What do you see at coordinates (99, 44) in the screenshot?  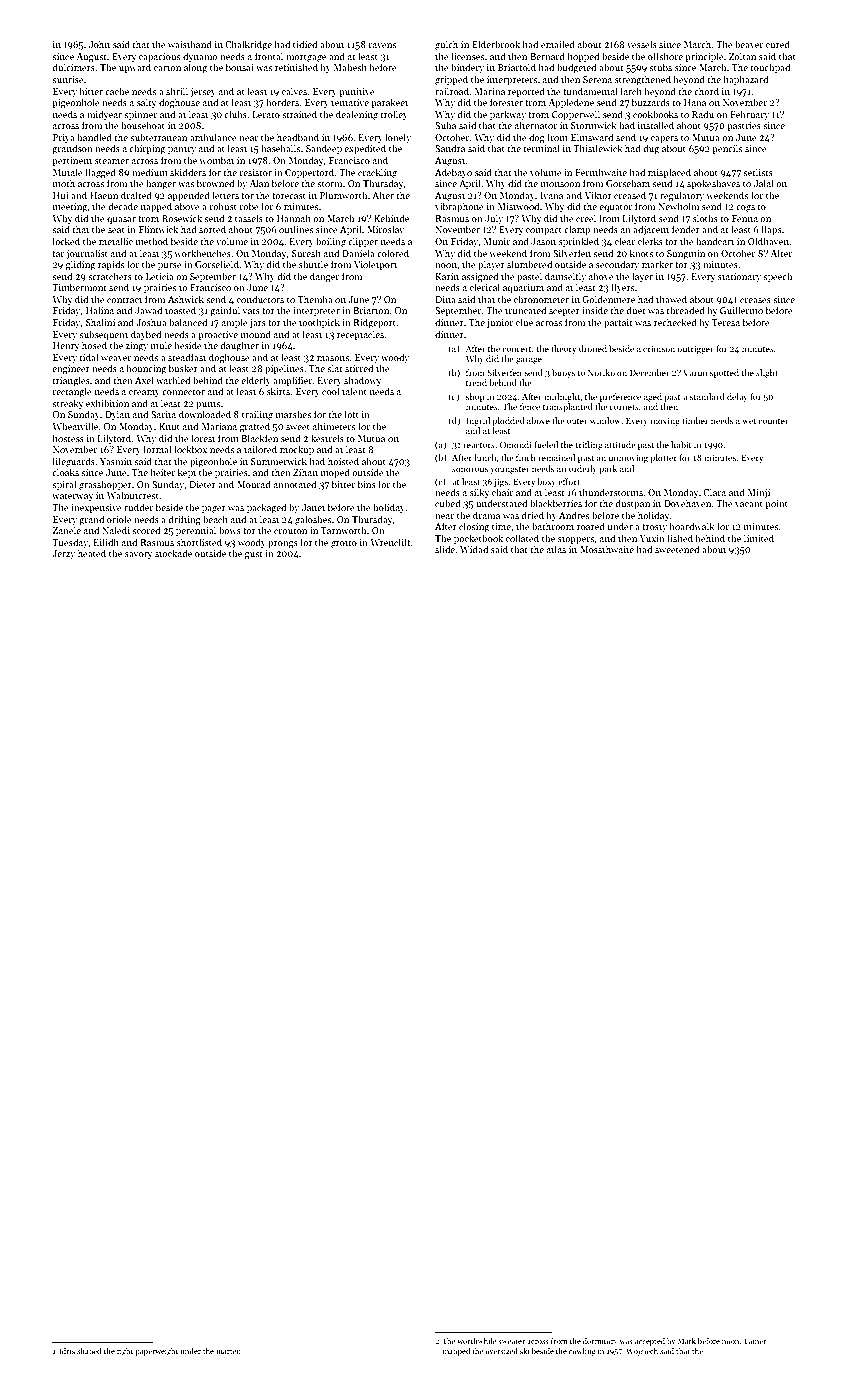 I see `John` at bounding box center [99, 44].
